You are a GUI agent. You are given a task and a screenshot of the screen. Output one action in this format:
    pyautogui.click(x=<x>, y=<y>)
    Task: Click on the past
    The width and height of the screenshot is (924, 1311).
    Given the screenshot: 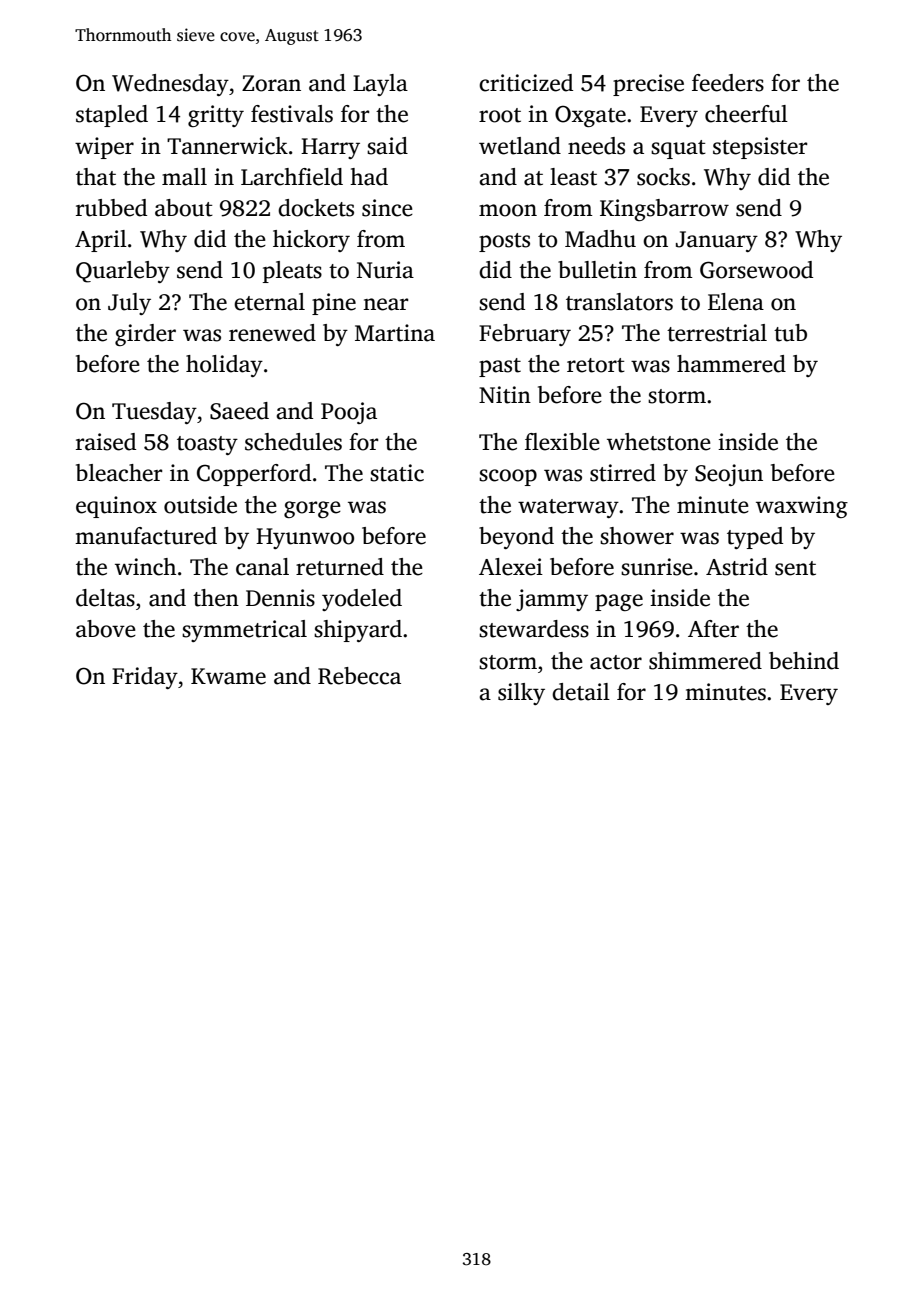 What is the action you would take?
    pyautogui.click(x=500, y=367)
